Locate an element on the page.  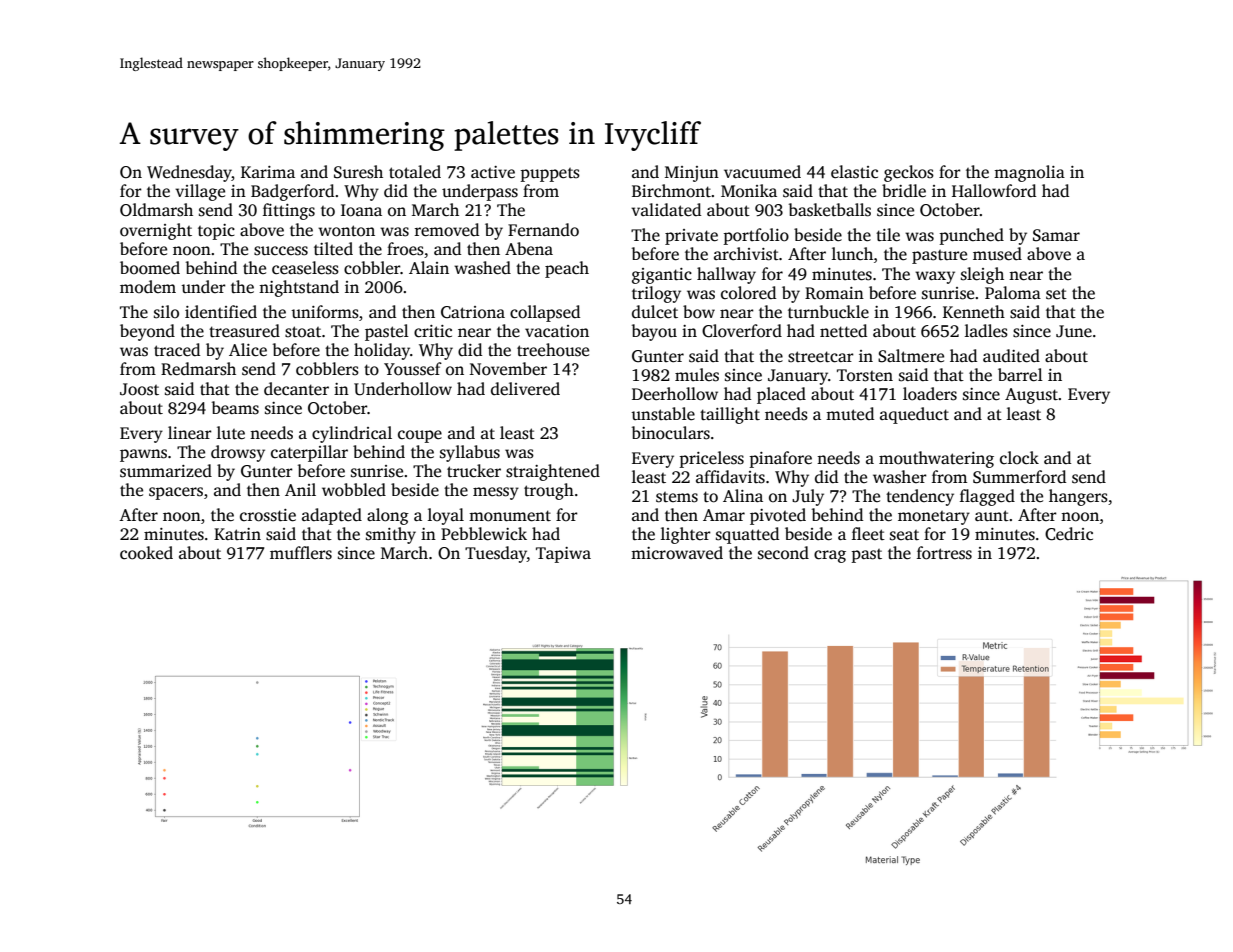
elastic is located at coordinates (854, 172).
